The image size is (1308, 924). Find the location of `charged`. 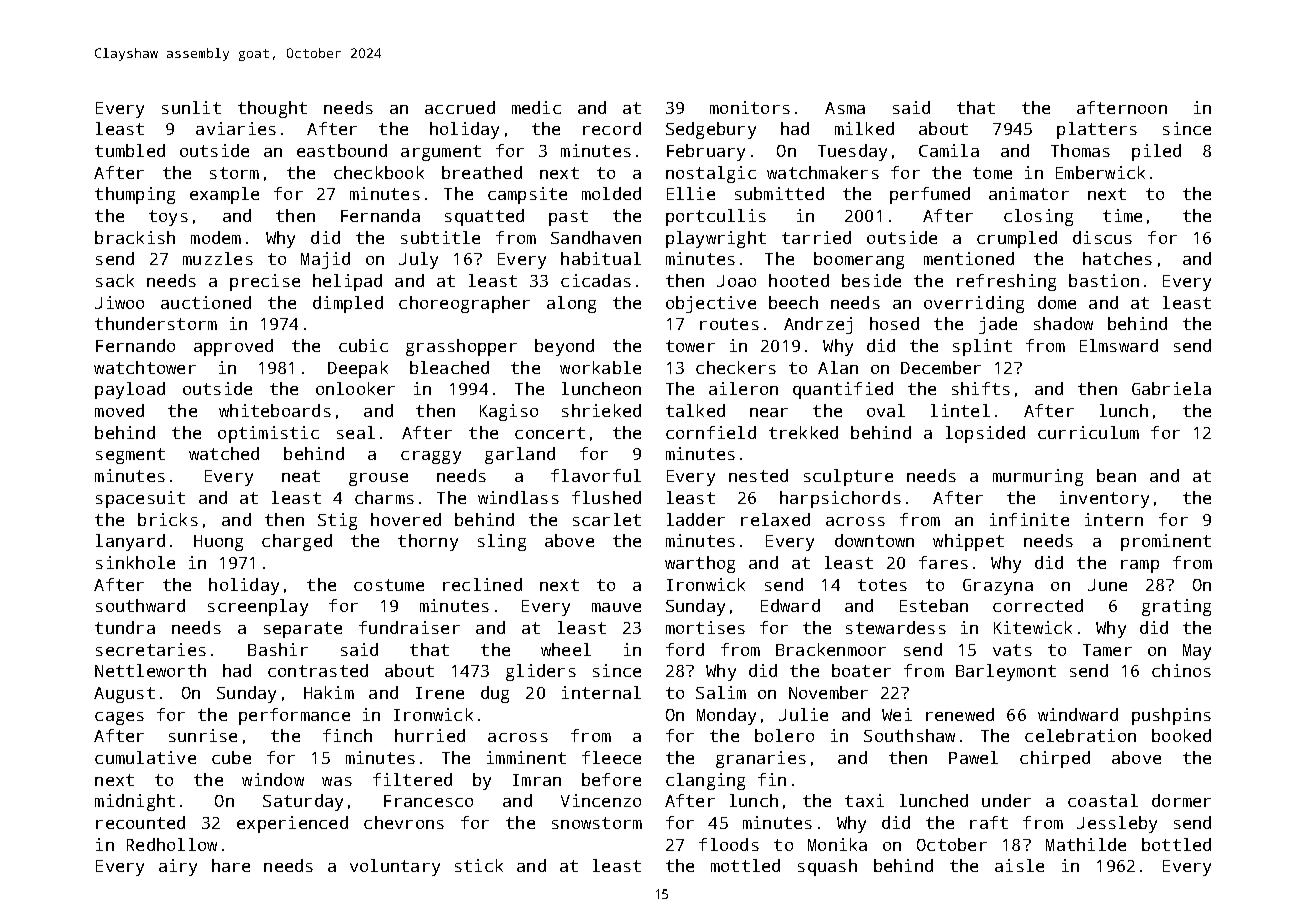

charged is located at coordinates (297, 542).
